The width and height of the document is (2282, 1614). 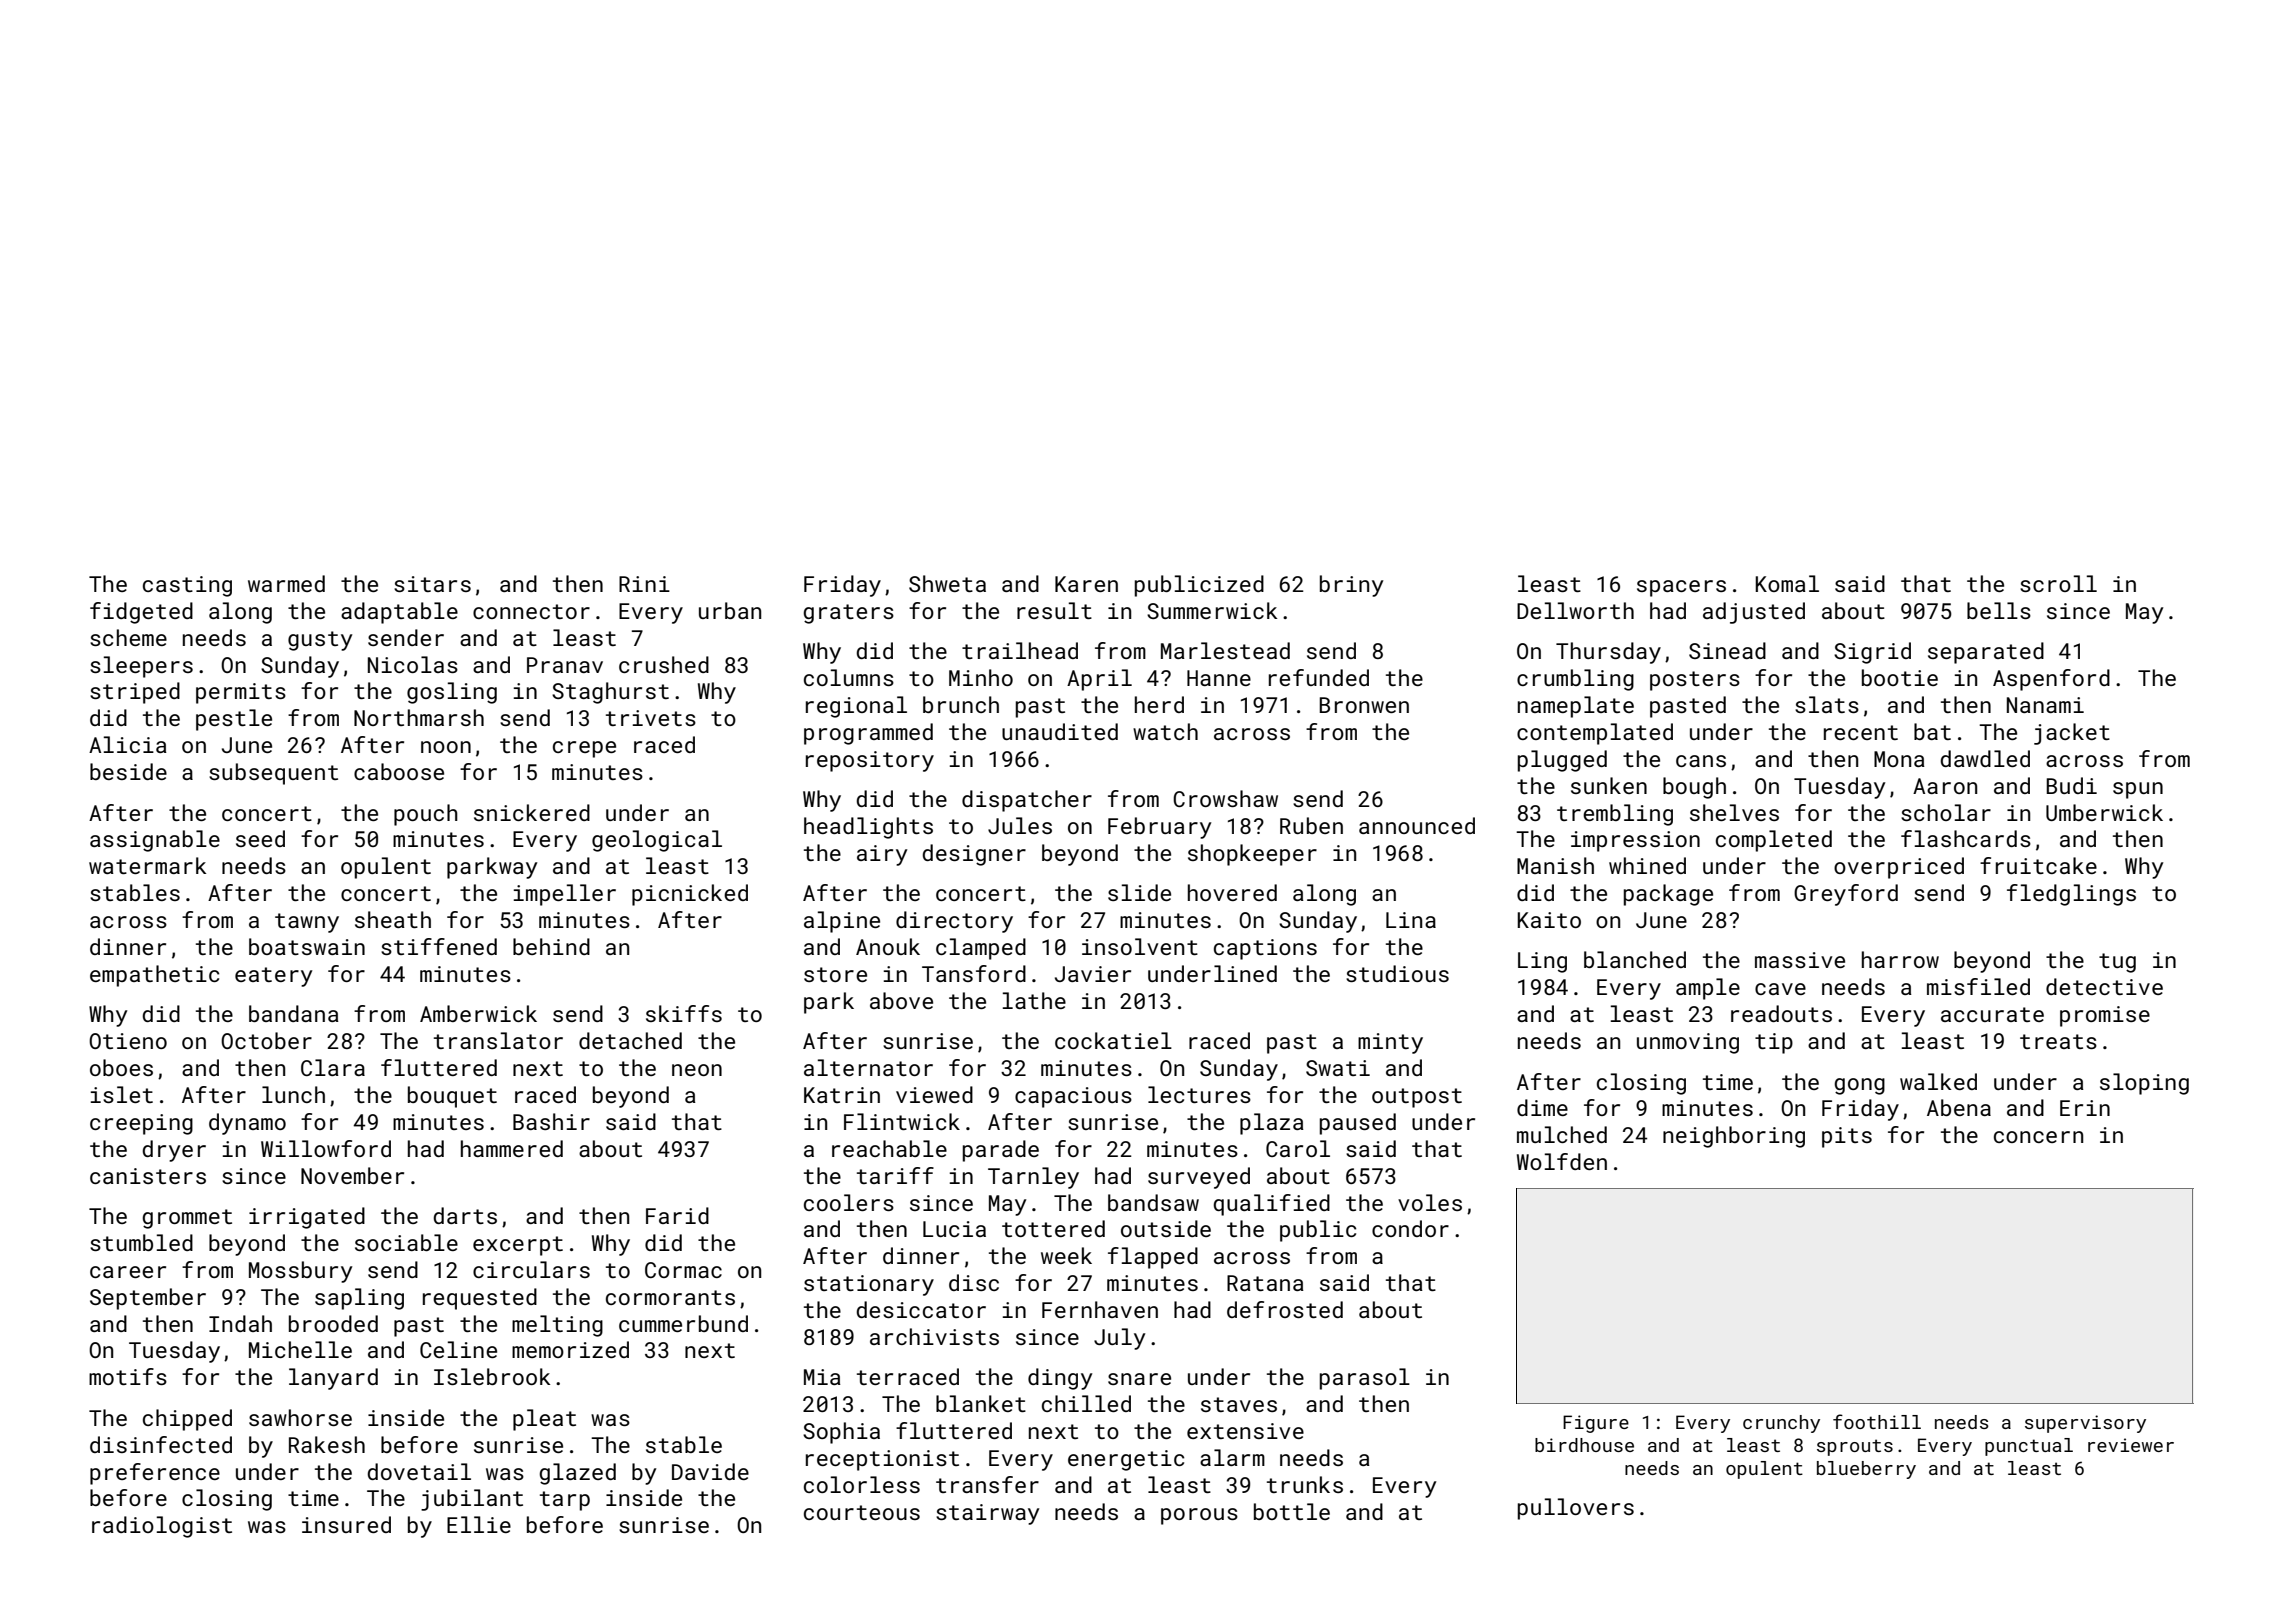 I want to click on captions, so click(x=1265, y=949).
